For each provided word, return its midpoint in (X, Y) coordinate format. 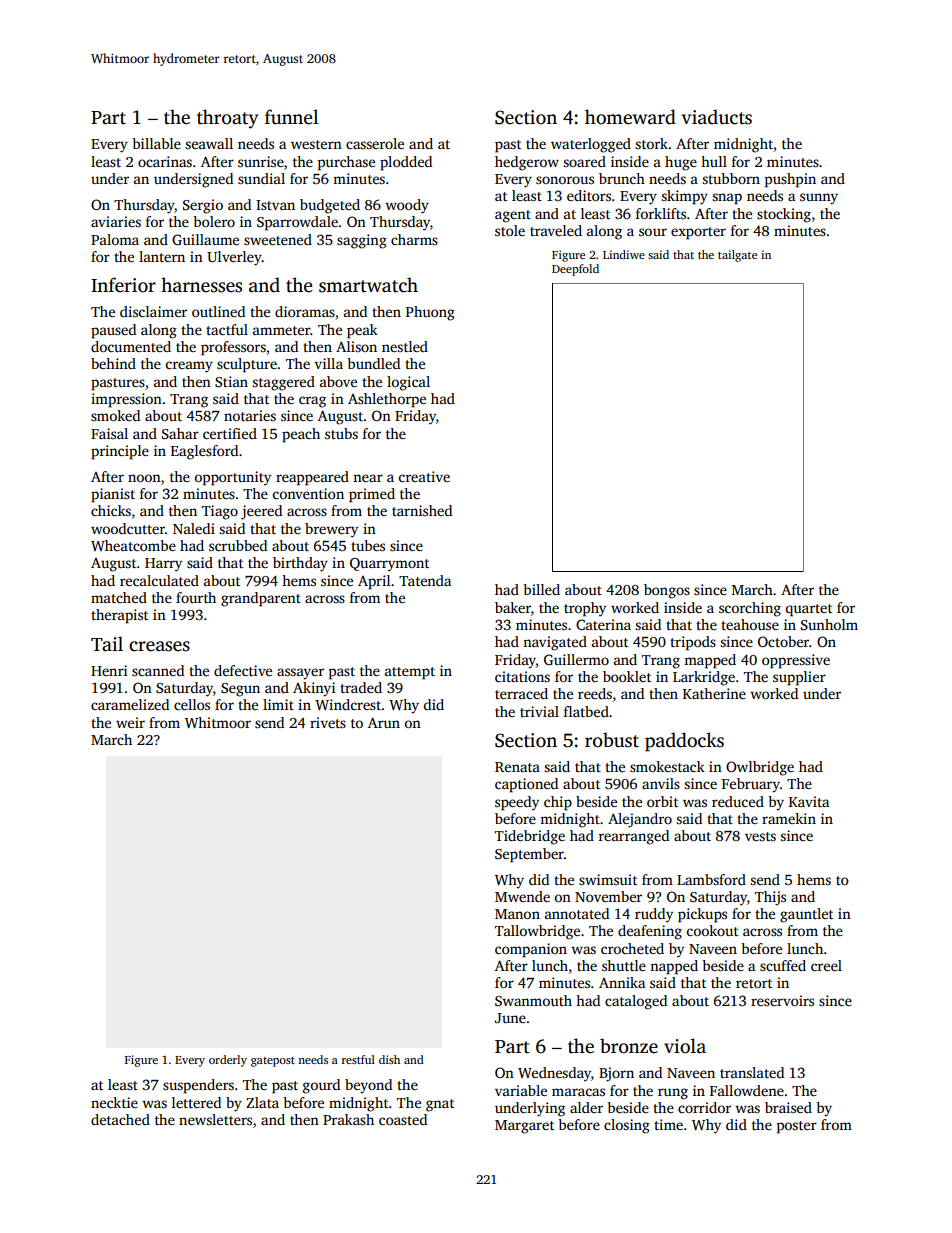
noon (144, 478)
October (783, 641)
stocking (784, 215)
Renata (517, 767)
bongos (667, 591)
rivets (328, 722)
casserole (375, 143)
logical (408, 383)
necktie (114, 1102)
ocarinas (165, 161)
